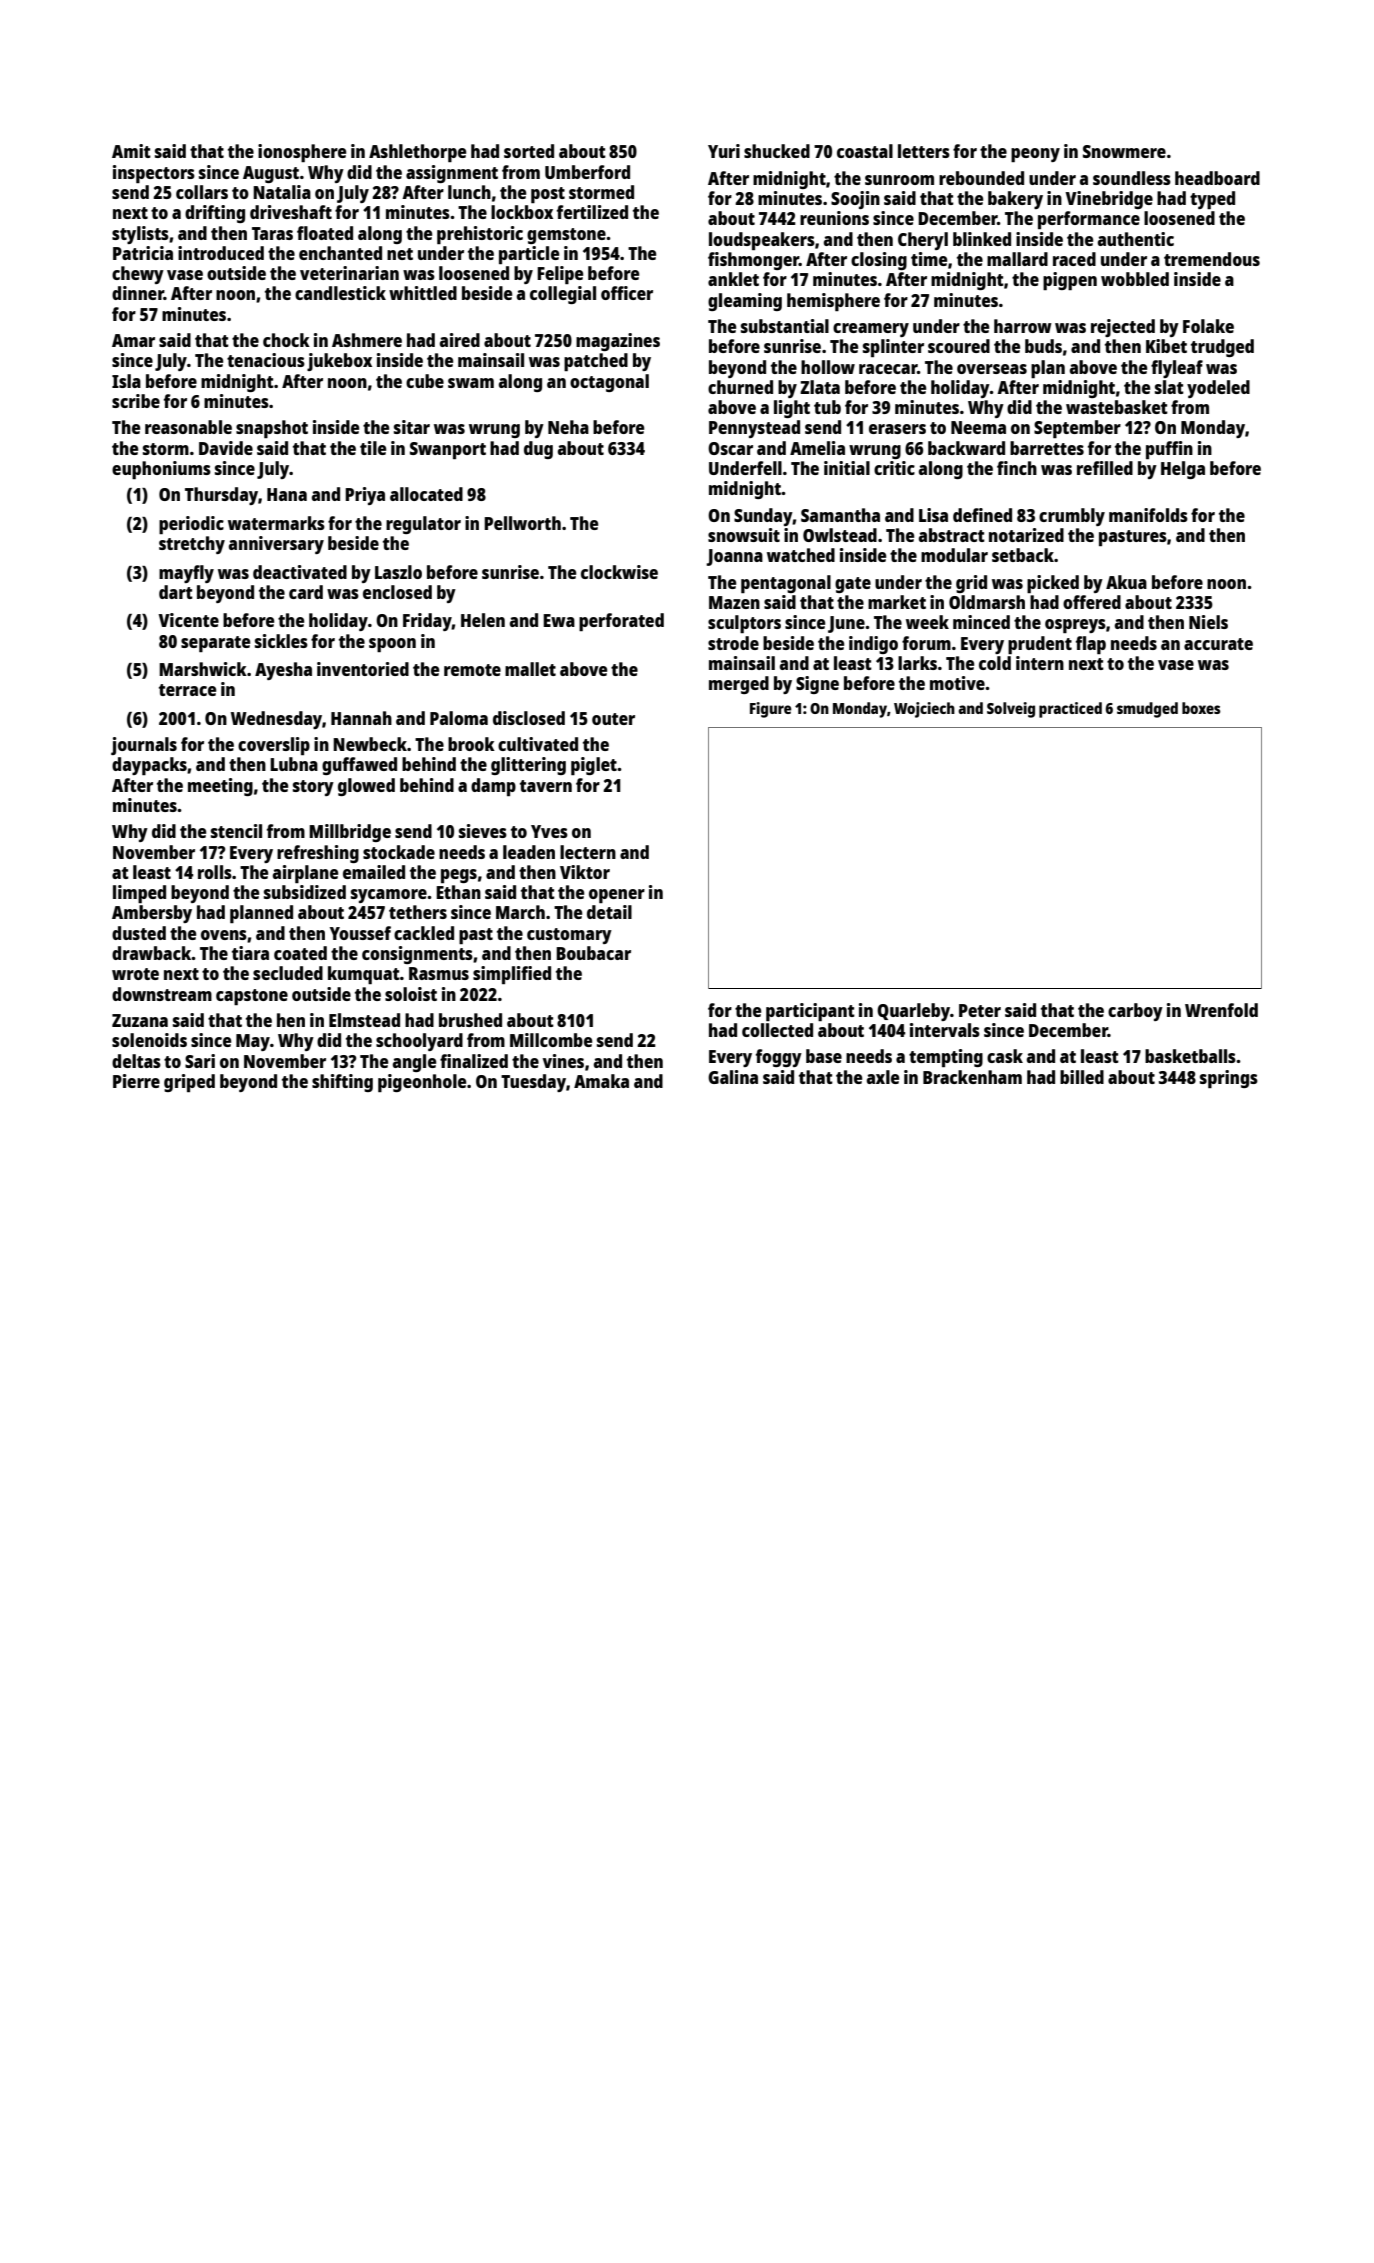 The height and width of the screenshot is (2263, 1374). I want to click on schoolyard, so click(419, 1042).
